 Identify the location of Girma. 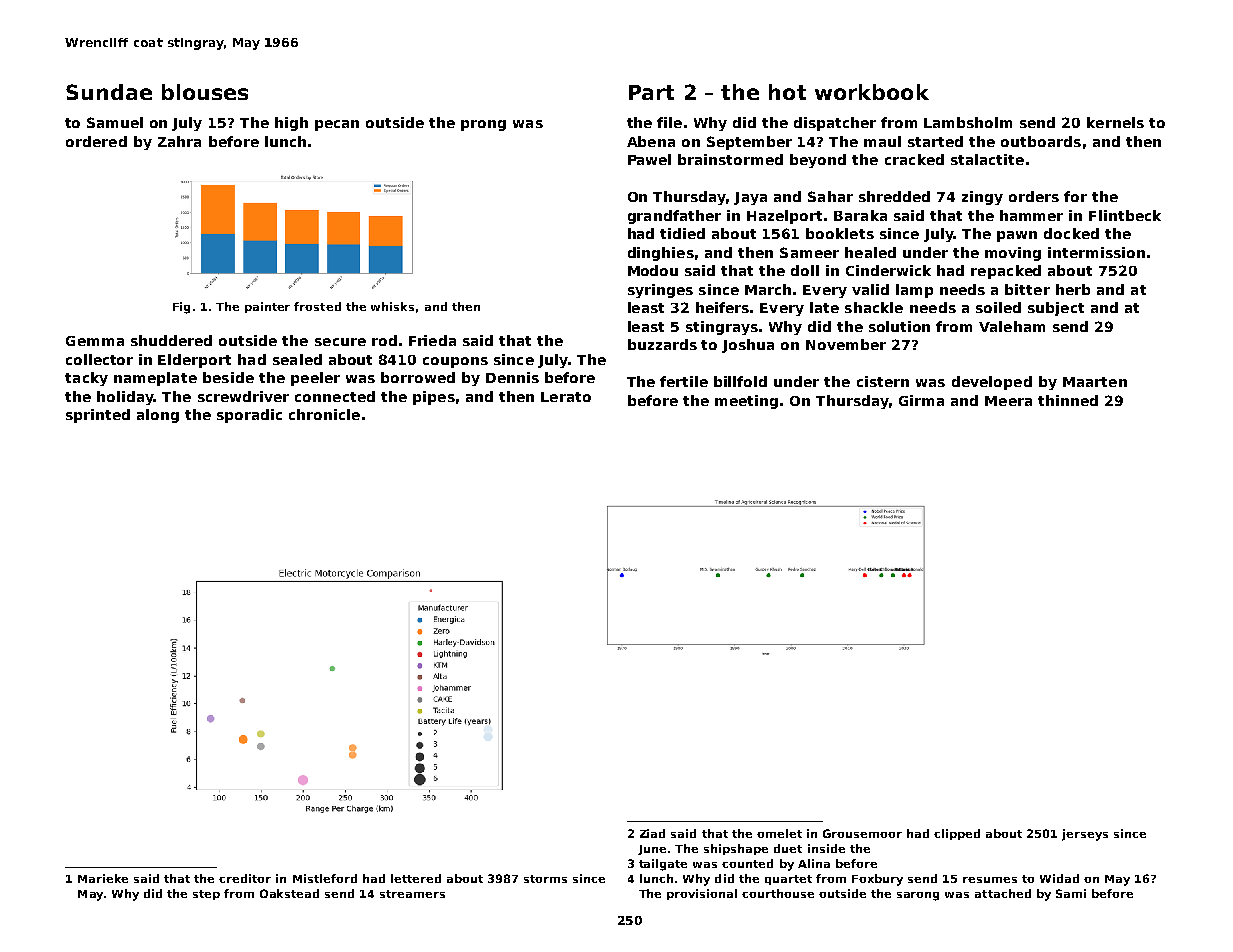
(921, 400).
